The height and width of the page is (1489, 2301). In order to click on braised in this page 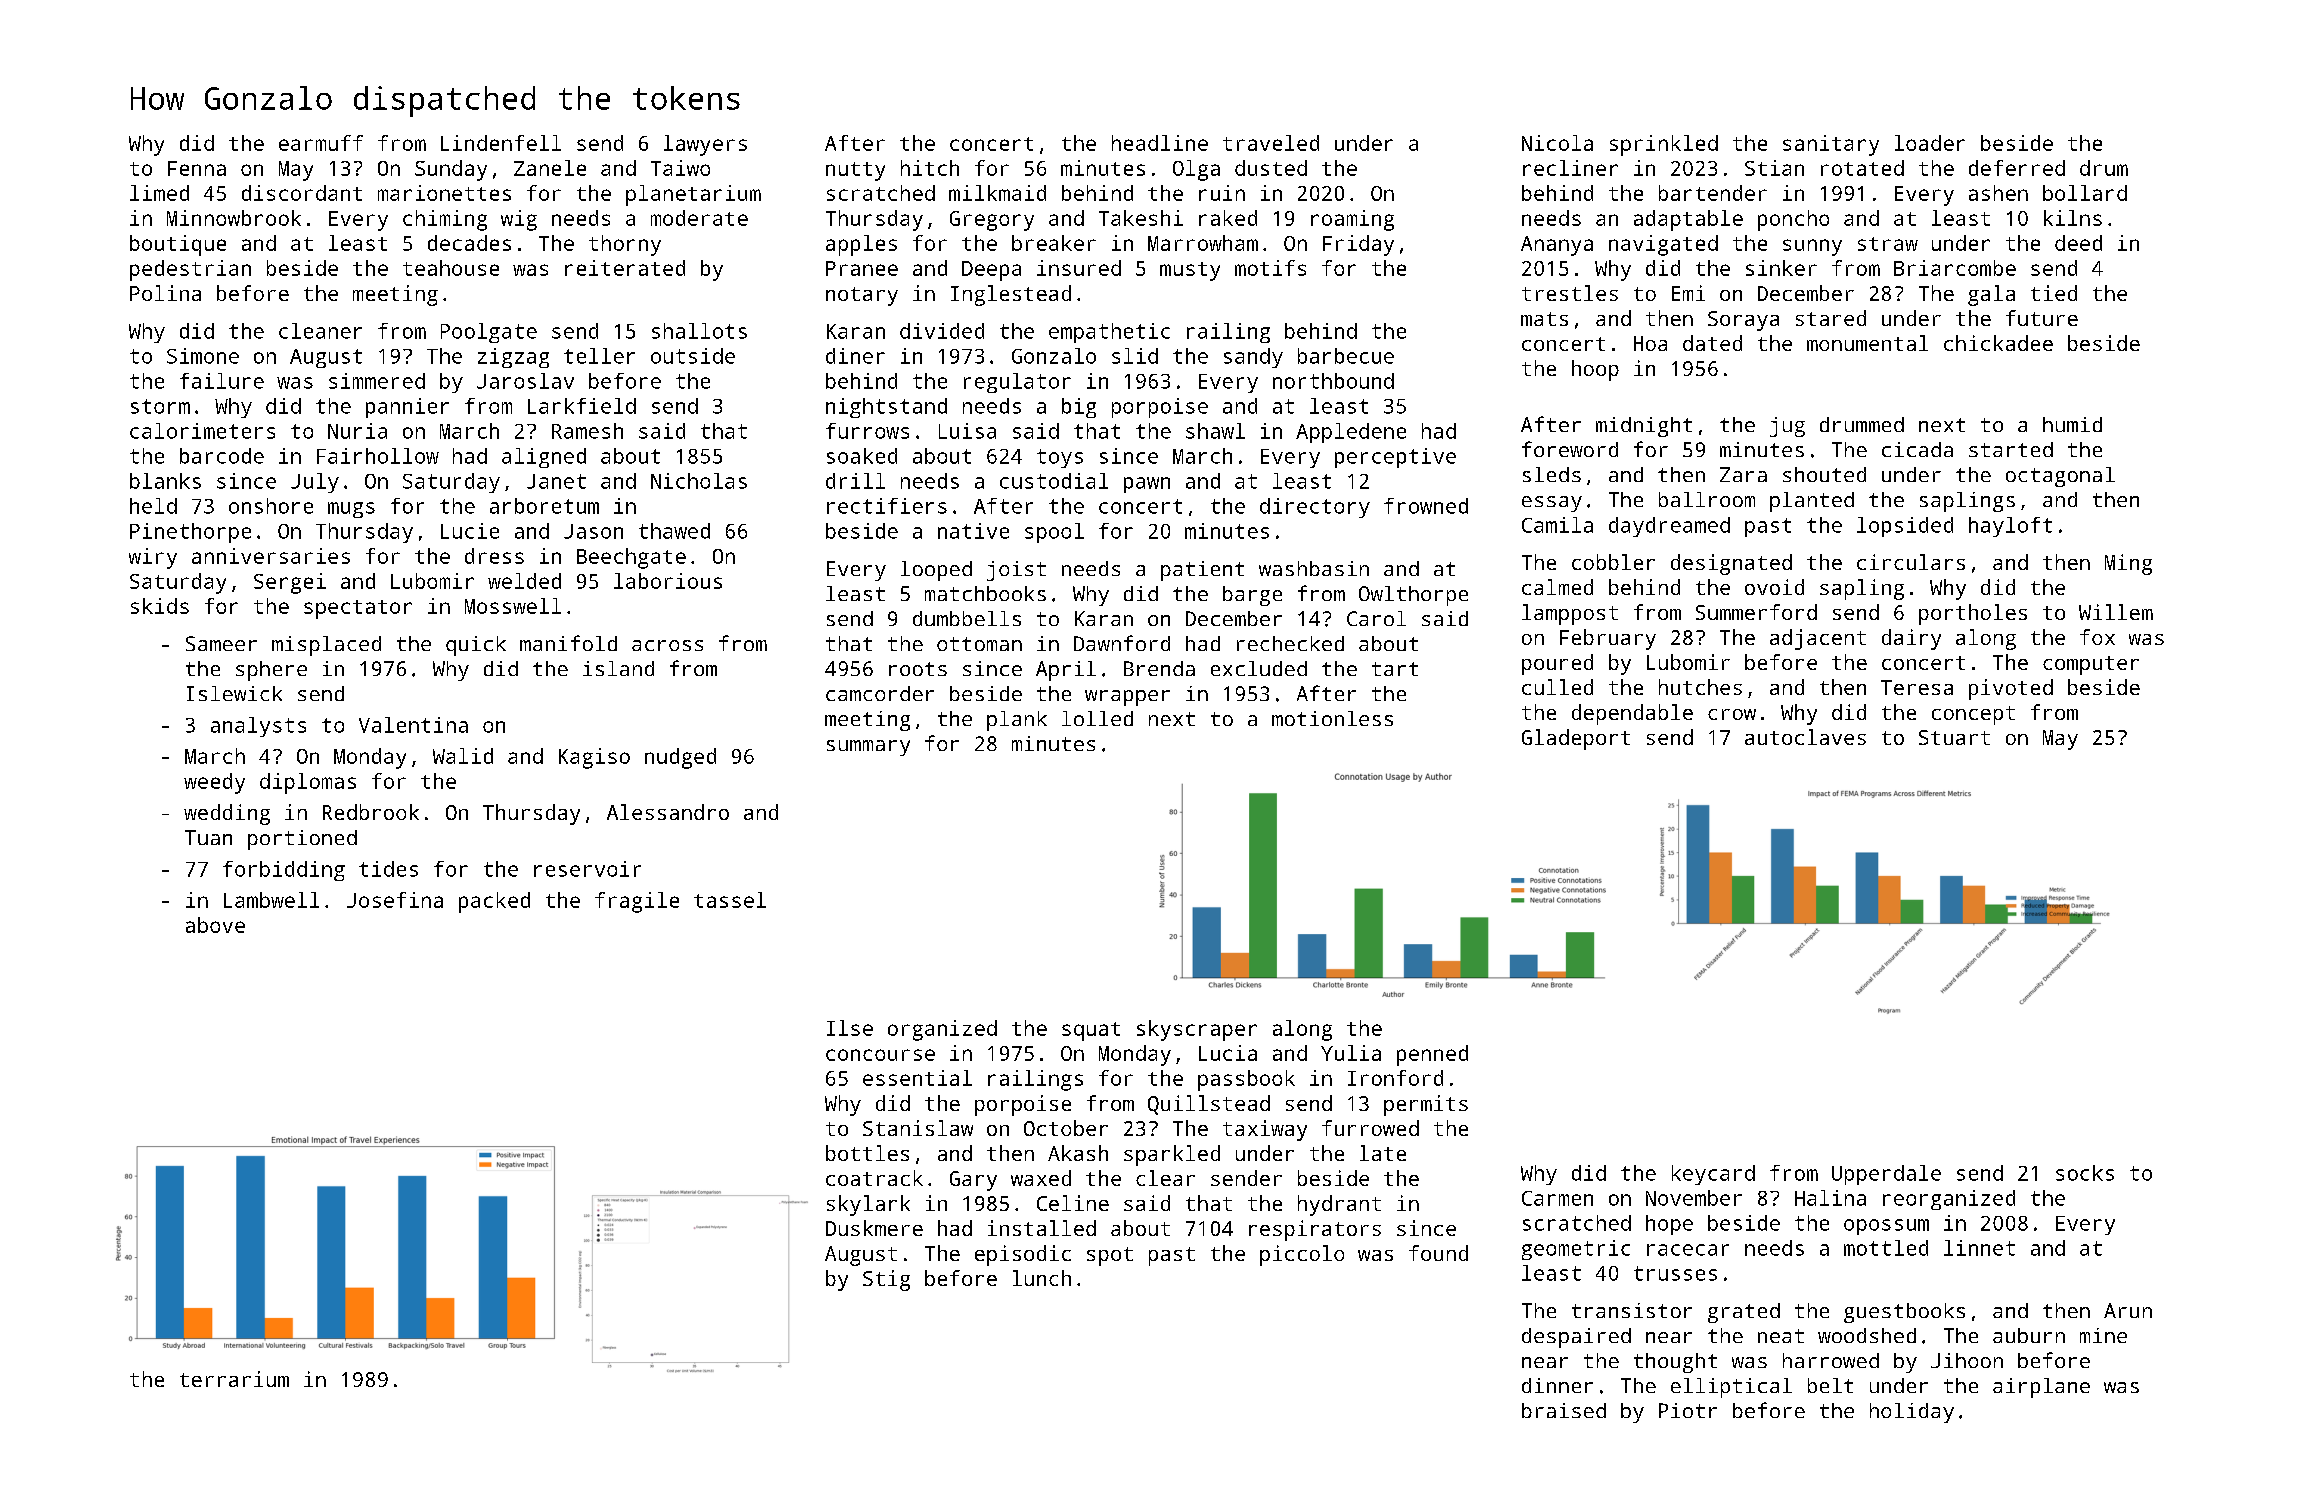, I will do `click(1564, 1410)`.
